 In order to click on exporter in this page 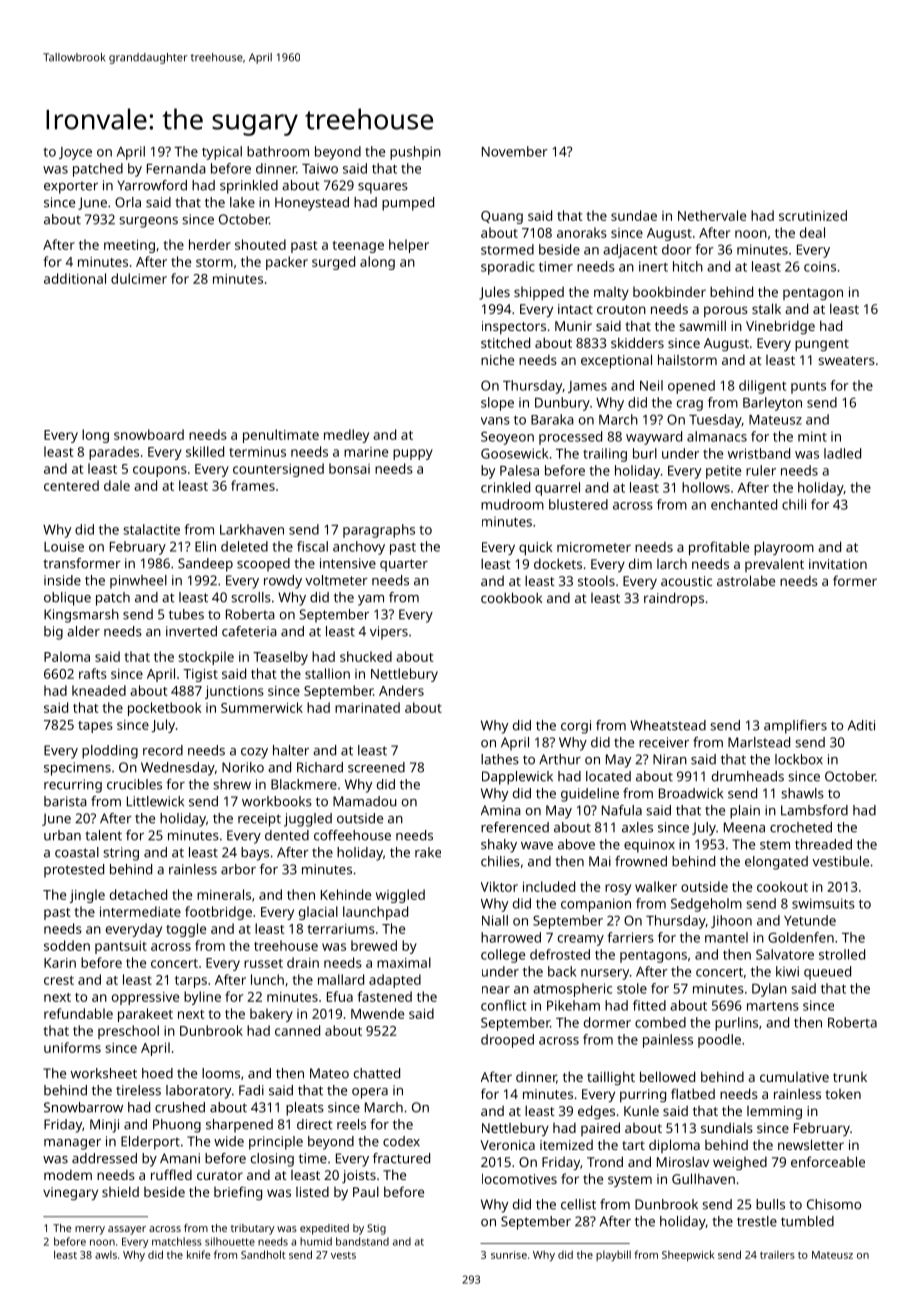, I will do `click(71, 187)`.
